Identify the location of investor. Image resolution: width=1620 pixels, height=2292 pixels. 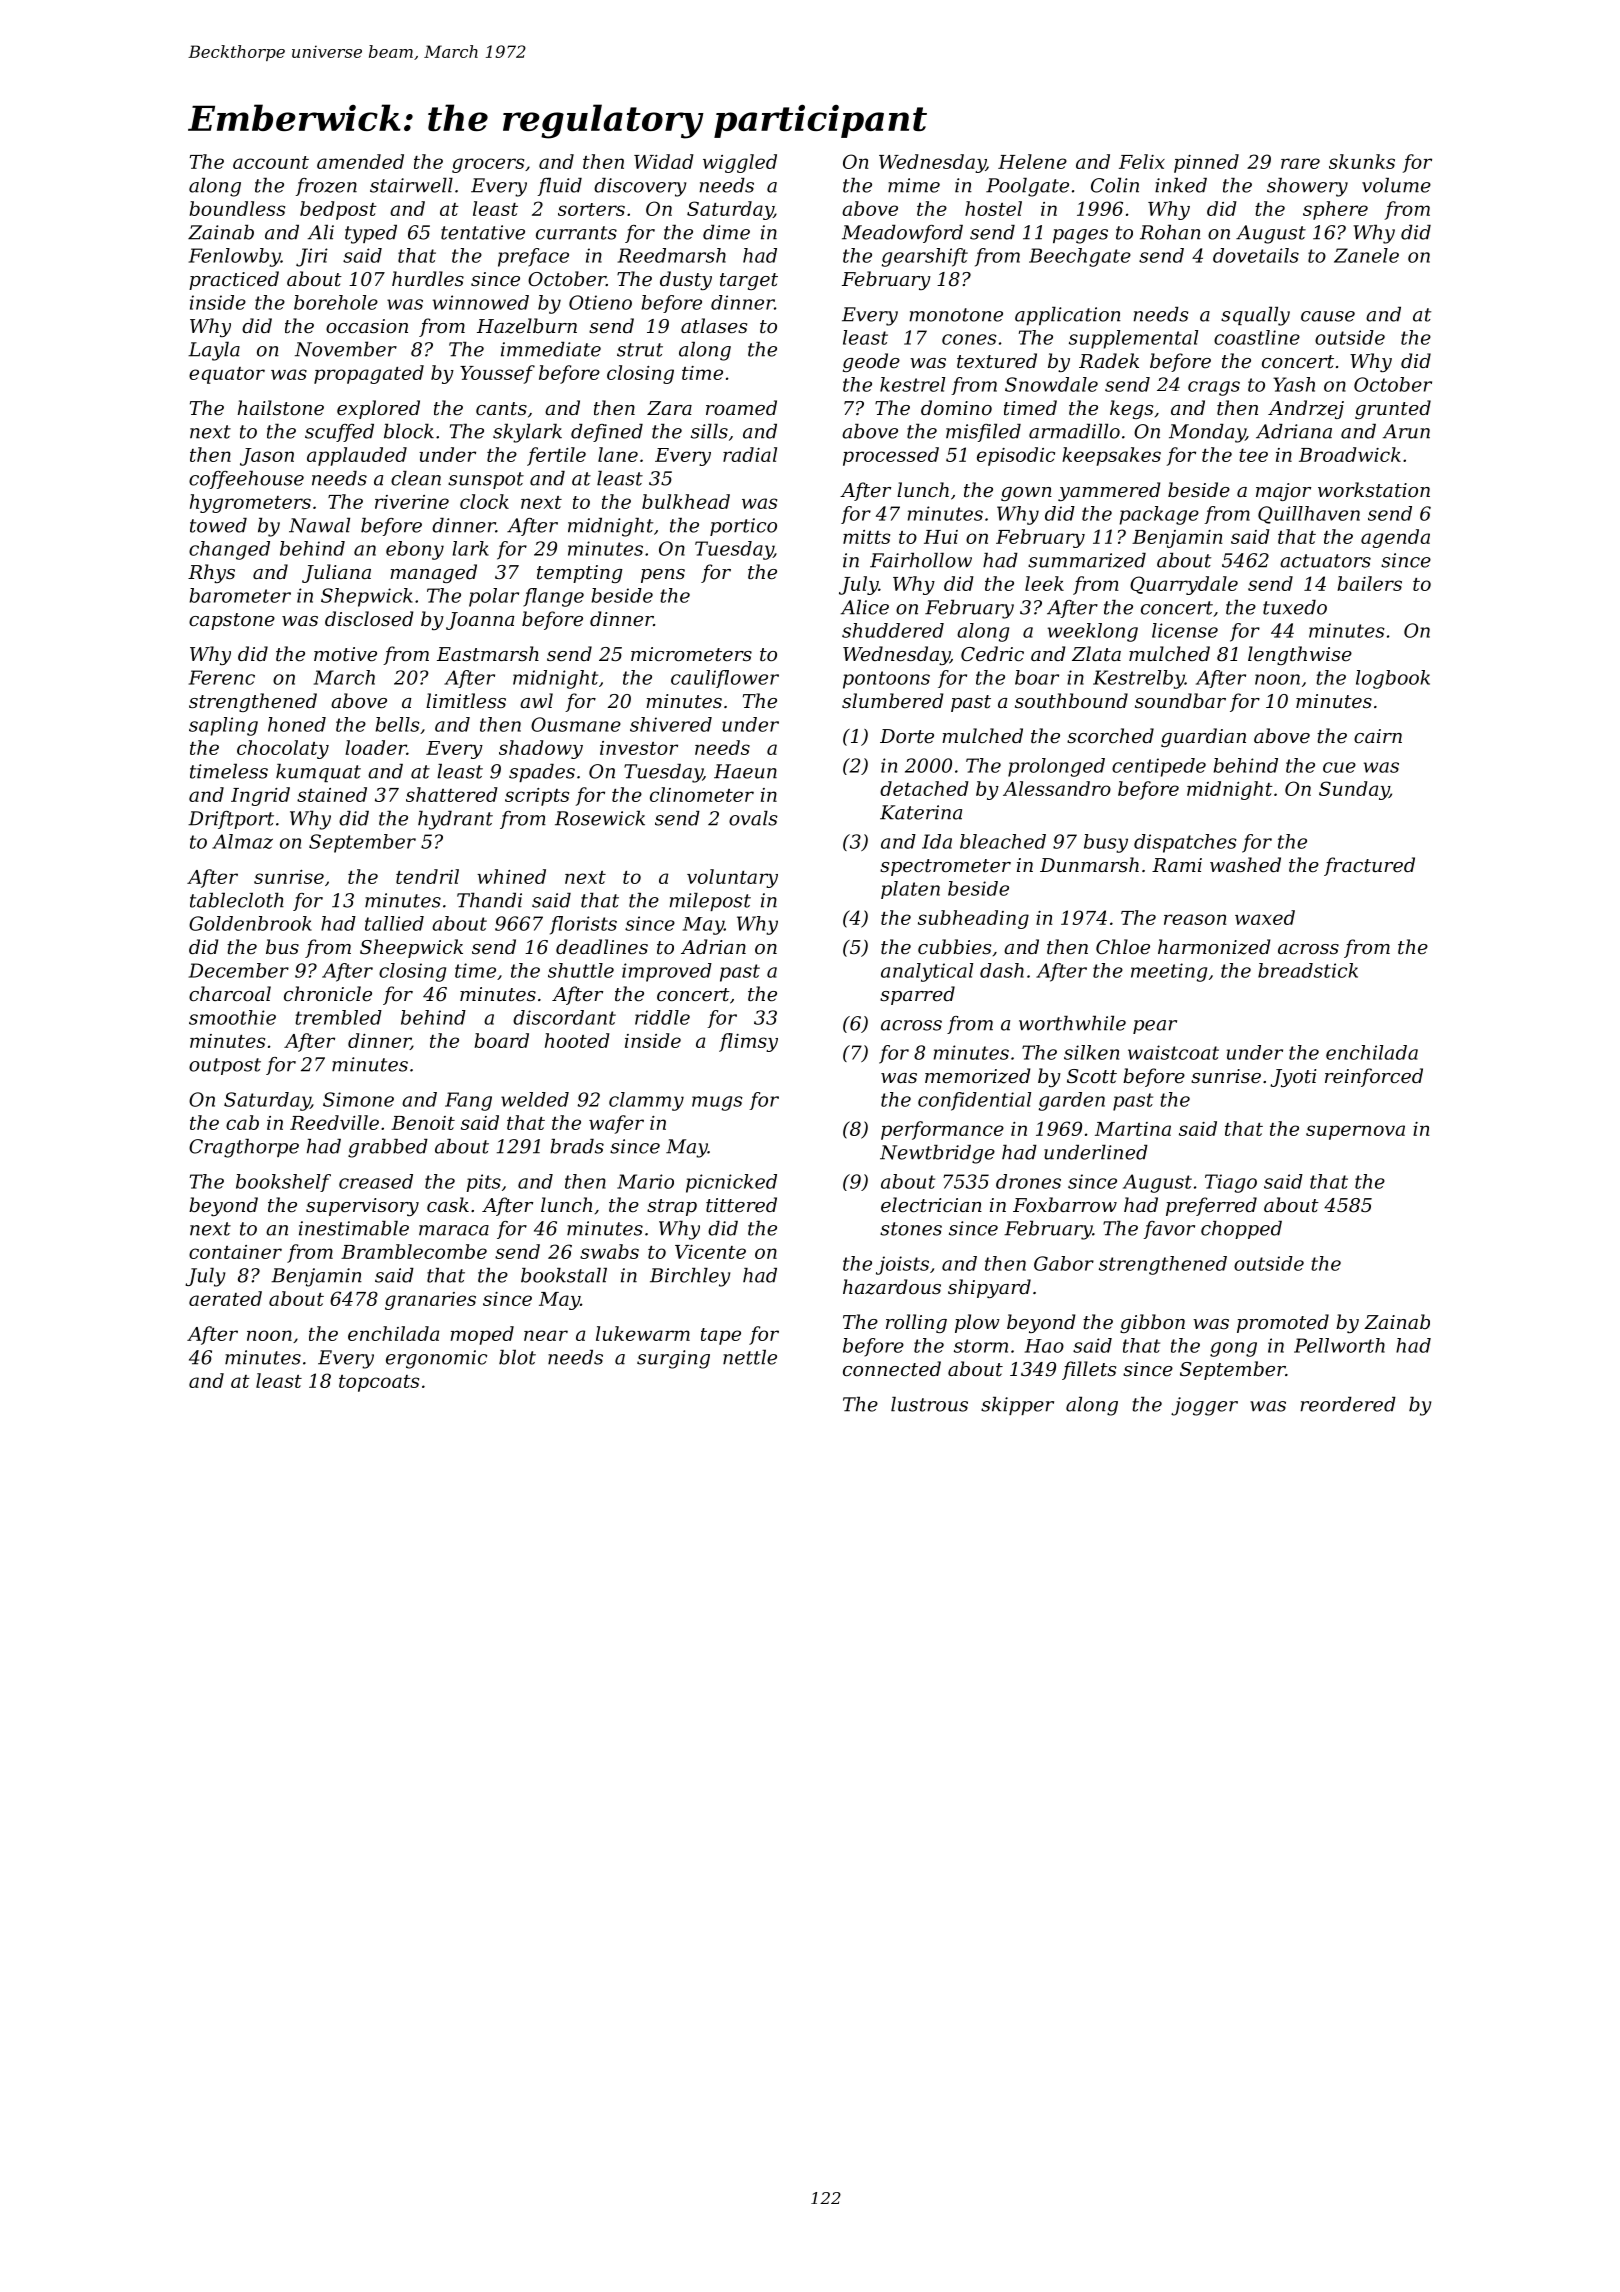
(639, 748).
